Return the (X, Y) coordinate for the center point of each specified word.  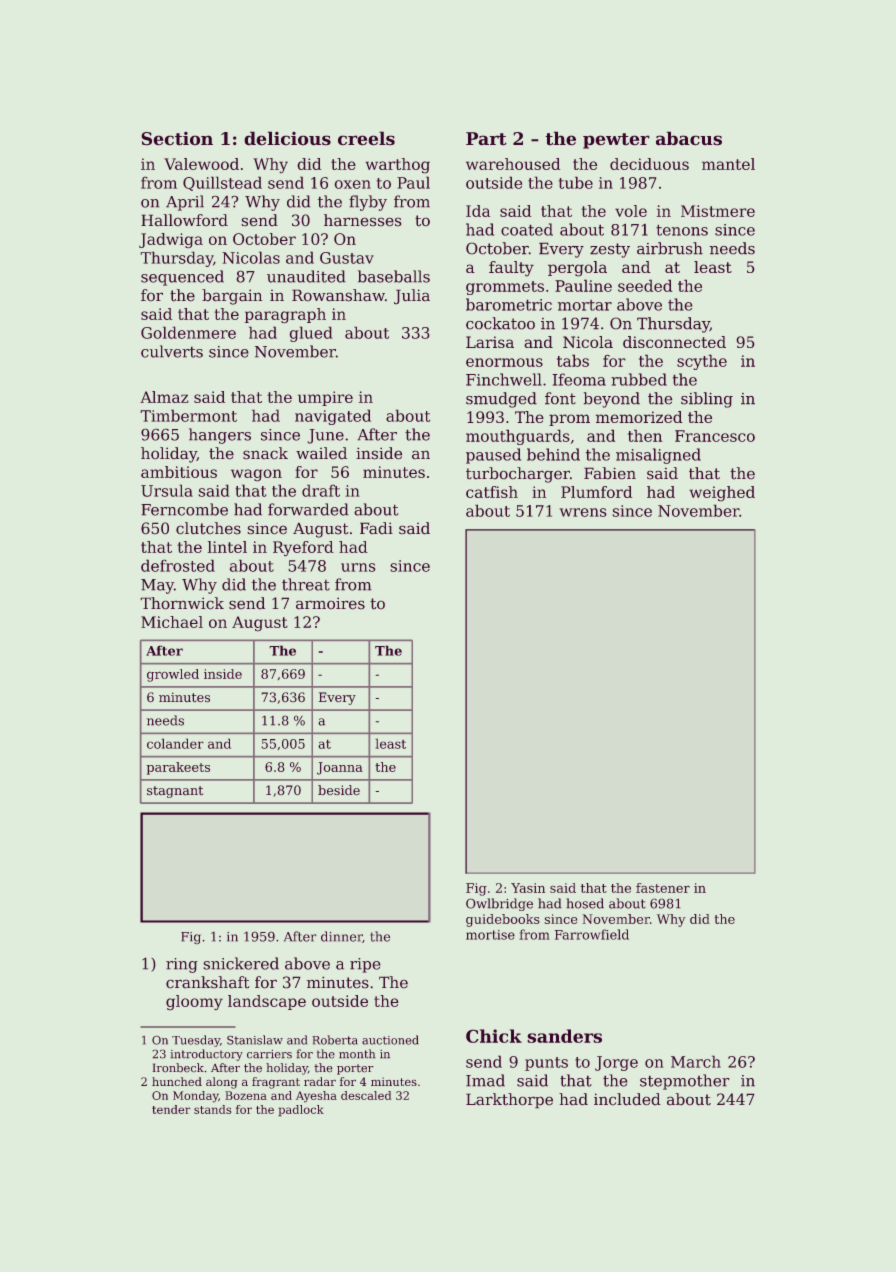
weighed (722, 494)
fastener (663, 888)
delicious (287, 138)
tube (575, 182)
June (325, 436)
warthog (397, 166)
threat (306, 584)
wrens (583, 512)
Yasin (528, 888)
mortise (490, 935)
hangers (220, 436)
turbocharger (518, 475)
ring (182, 965)
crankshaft (207, 982)
